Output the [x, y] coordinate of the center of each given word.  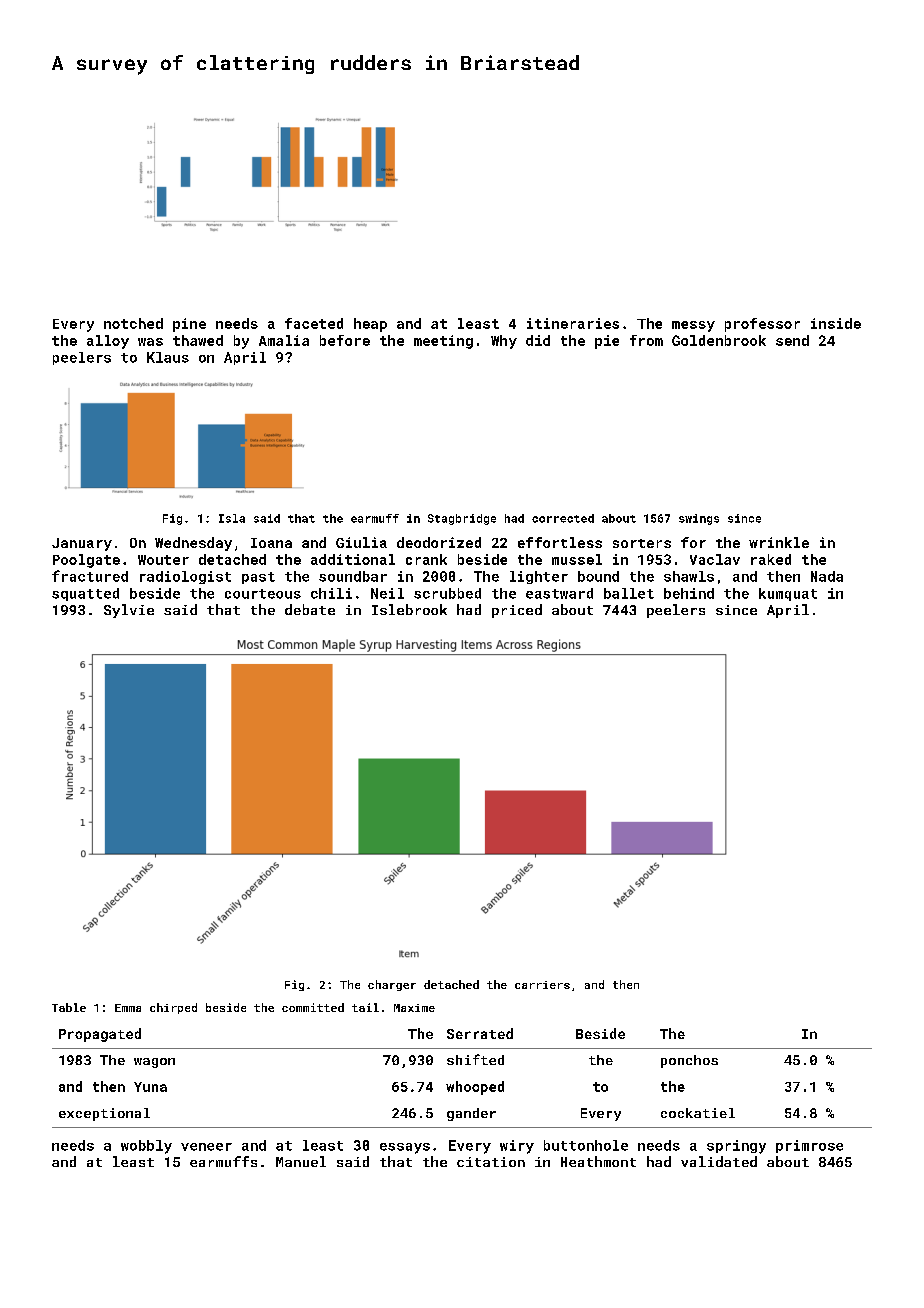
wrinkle [779, 542]
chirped [173, 1008]
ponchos [689, 1061]
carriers [542, 985]
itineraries [573, 323]
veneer [206, 1147]
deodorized [439, 542]
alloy [108, 342]
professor [762, 325]
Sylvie [129, 611]
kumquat [788, 594]
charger [392, 985]
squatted [85, 594]
